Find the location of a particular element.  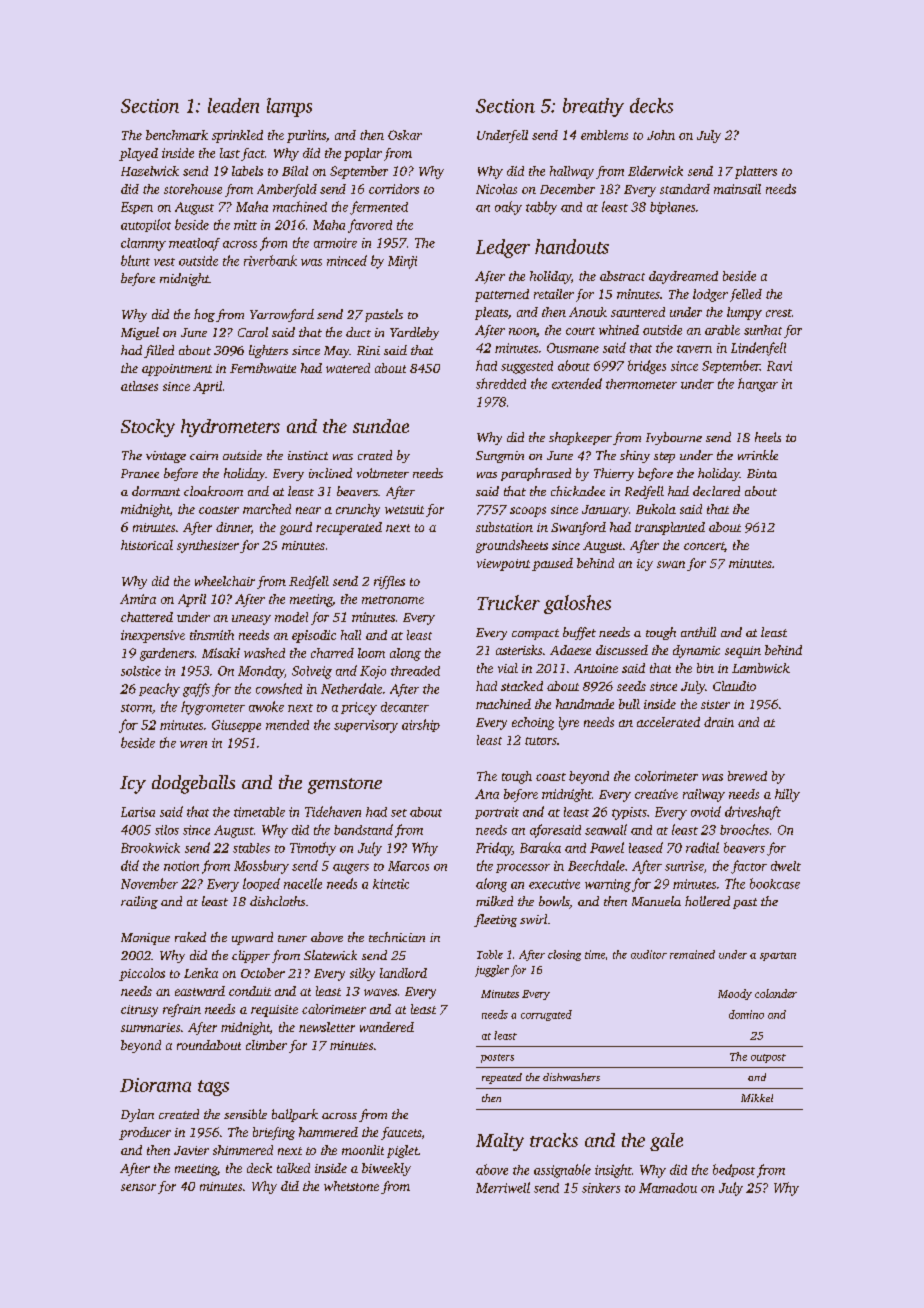

lamps is located at coordinates (289, 107).
